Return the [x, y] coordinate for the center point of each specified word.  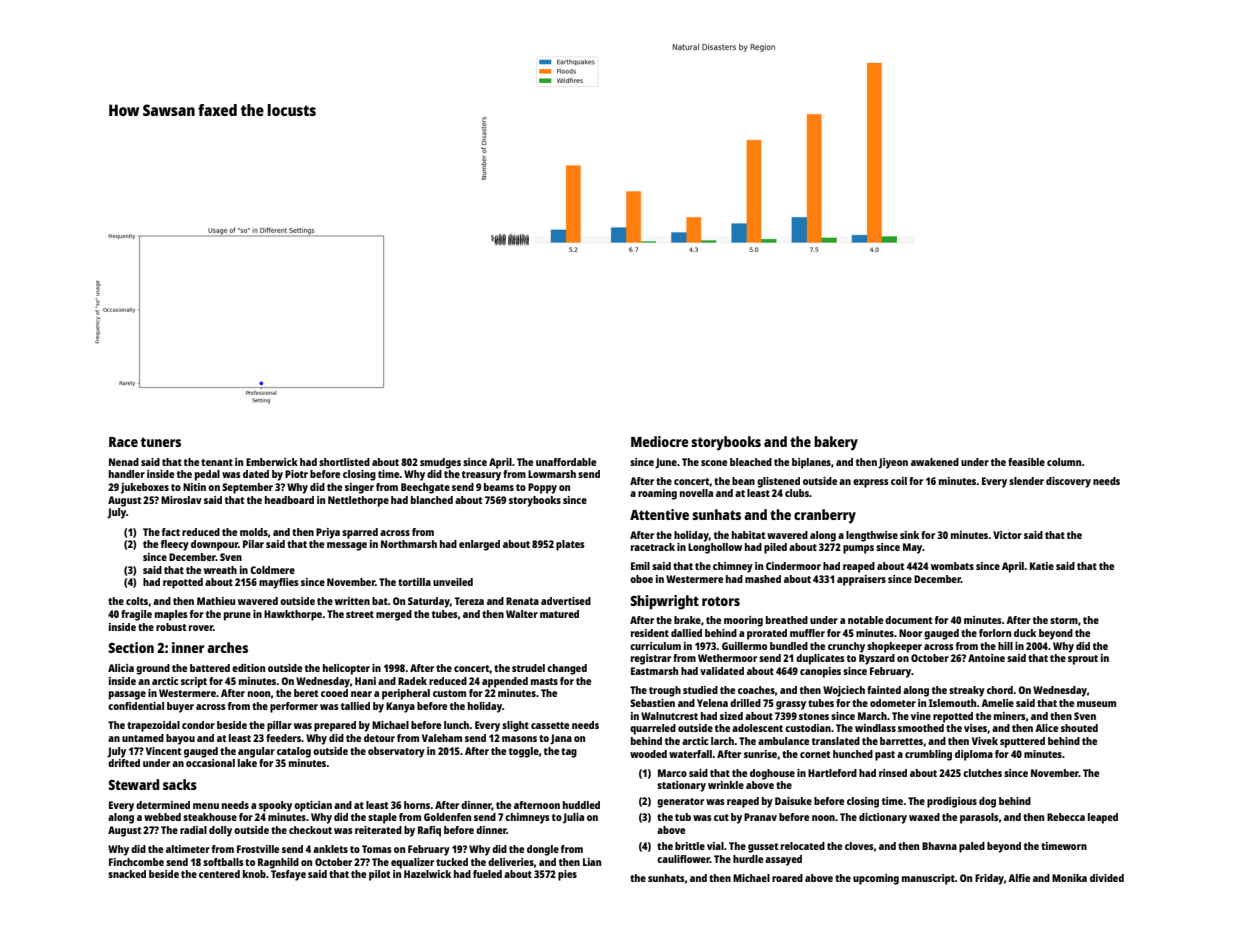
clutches [982, 773]
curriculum [655, 646]
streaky [967, 691]
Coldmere [272, 570]
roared [787, 878]
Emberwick [272, 462]
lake [247, 763]
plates [570, 545]
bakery [836, 443]
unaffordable [566, 462]
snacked [127, 874]
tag [569, 753]
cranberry [825, 516]
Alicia [121, 668]
